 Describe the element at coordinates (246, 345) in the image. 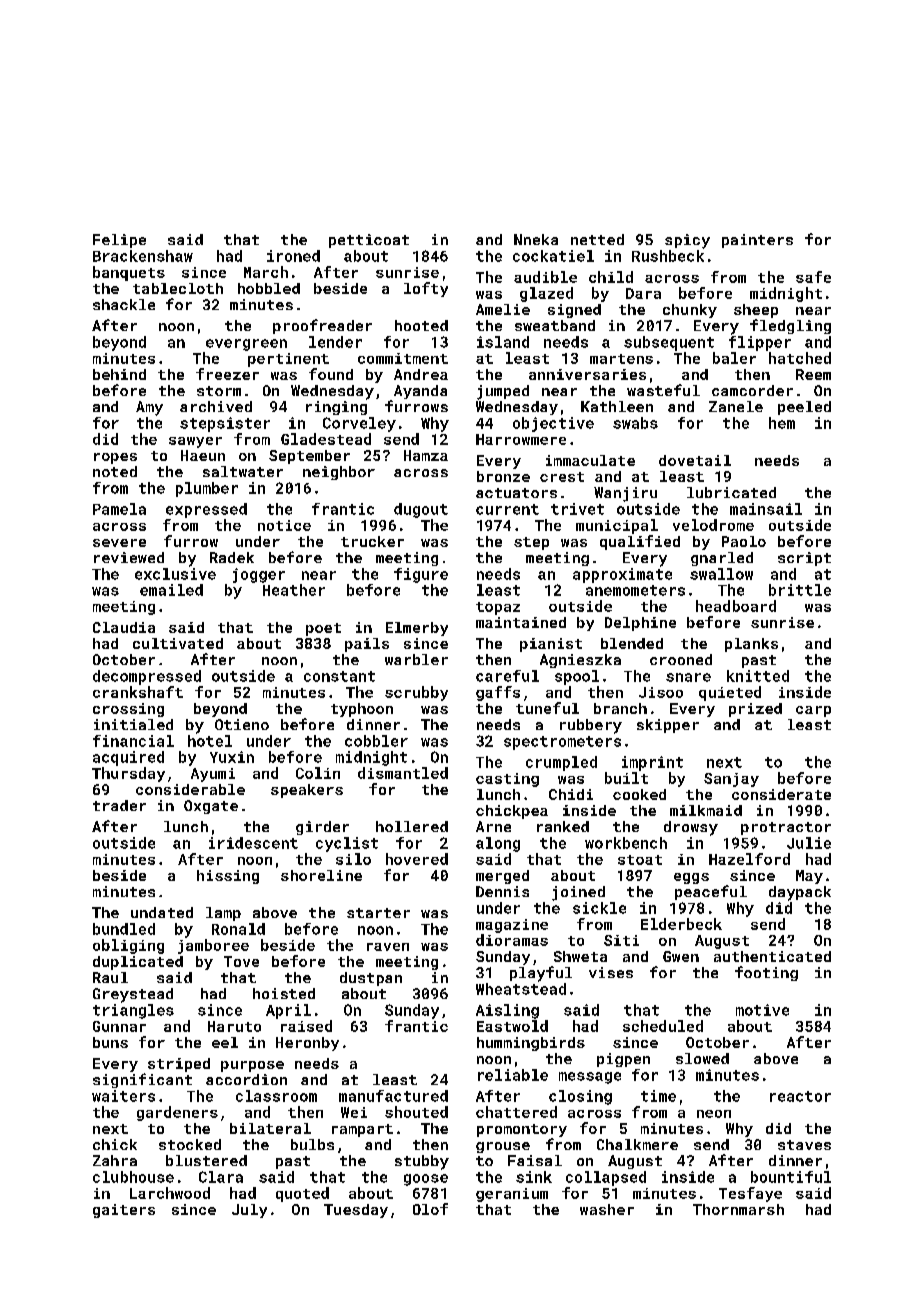

I see `evergreen` at that location.
